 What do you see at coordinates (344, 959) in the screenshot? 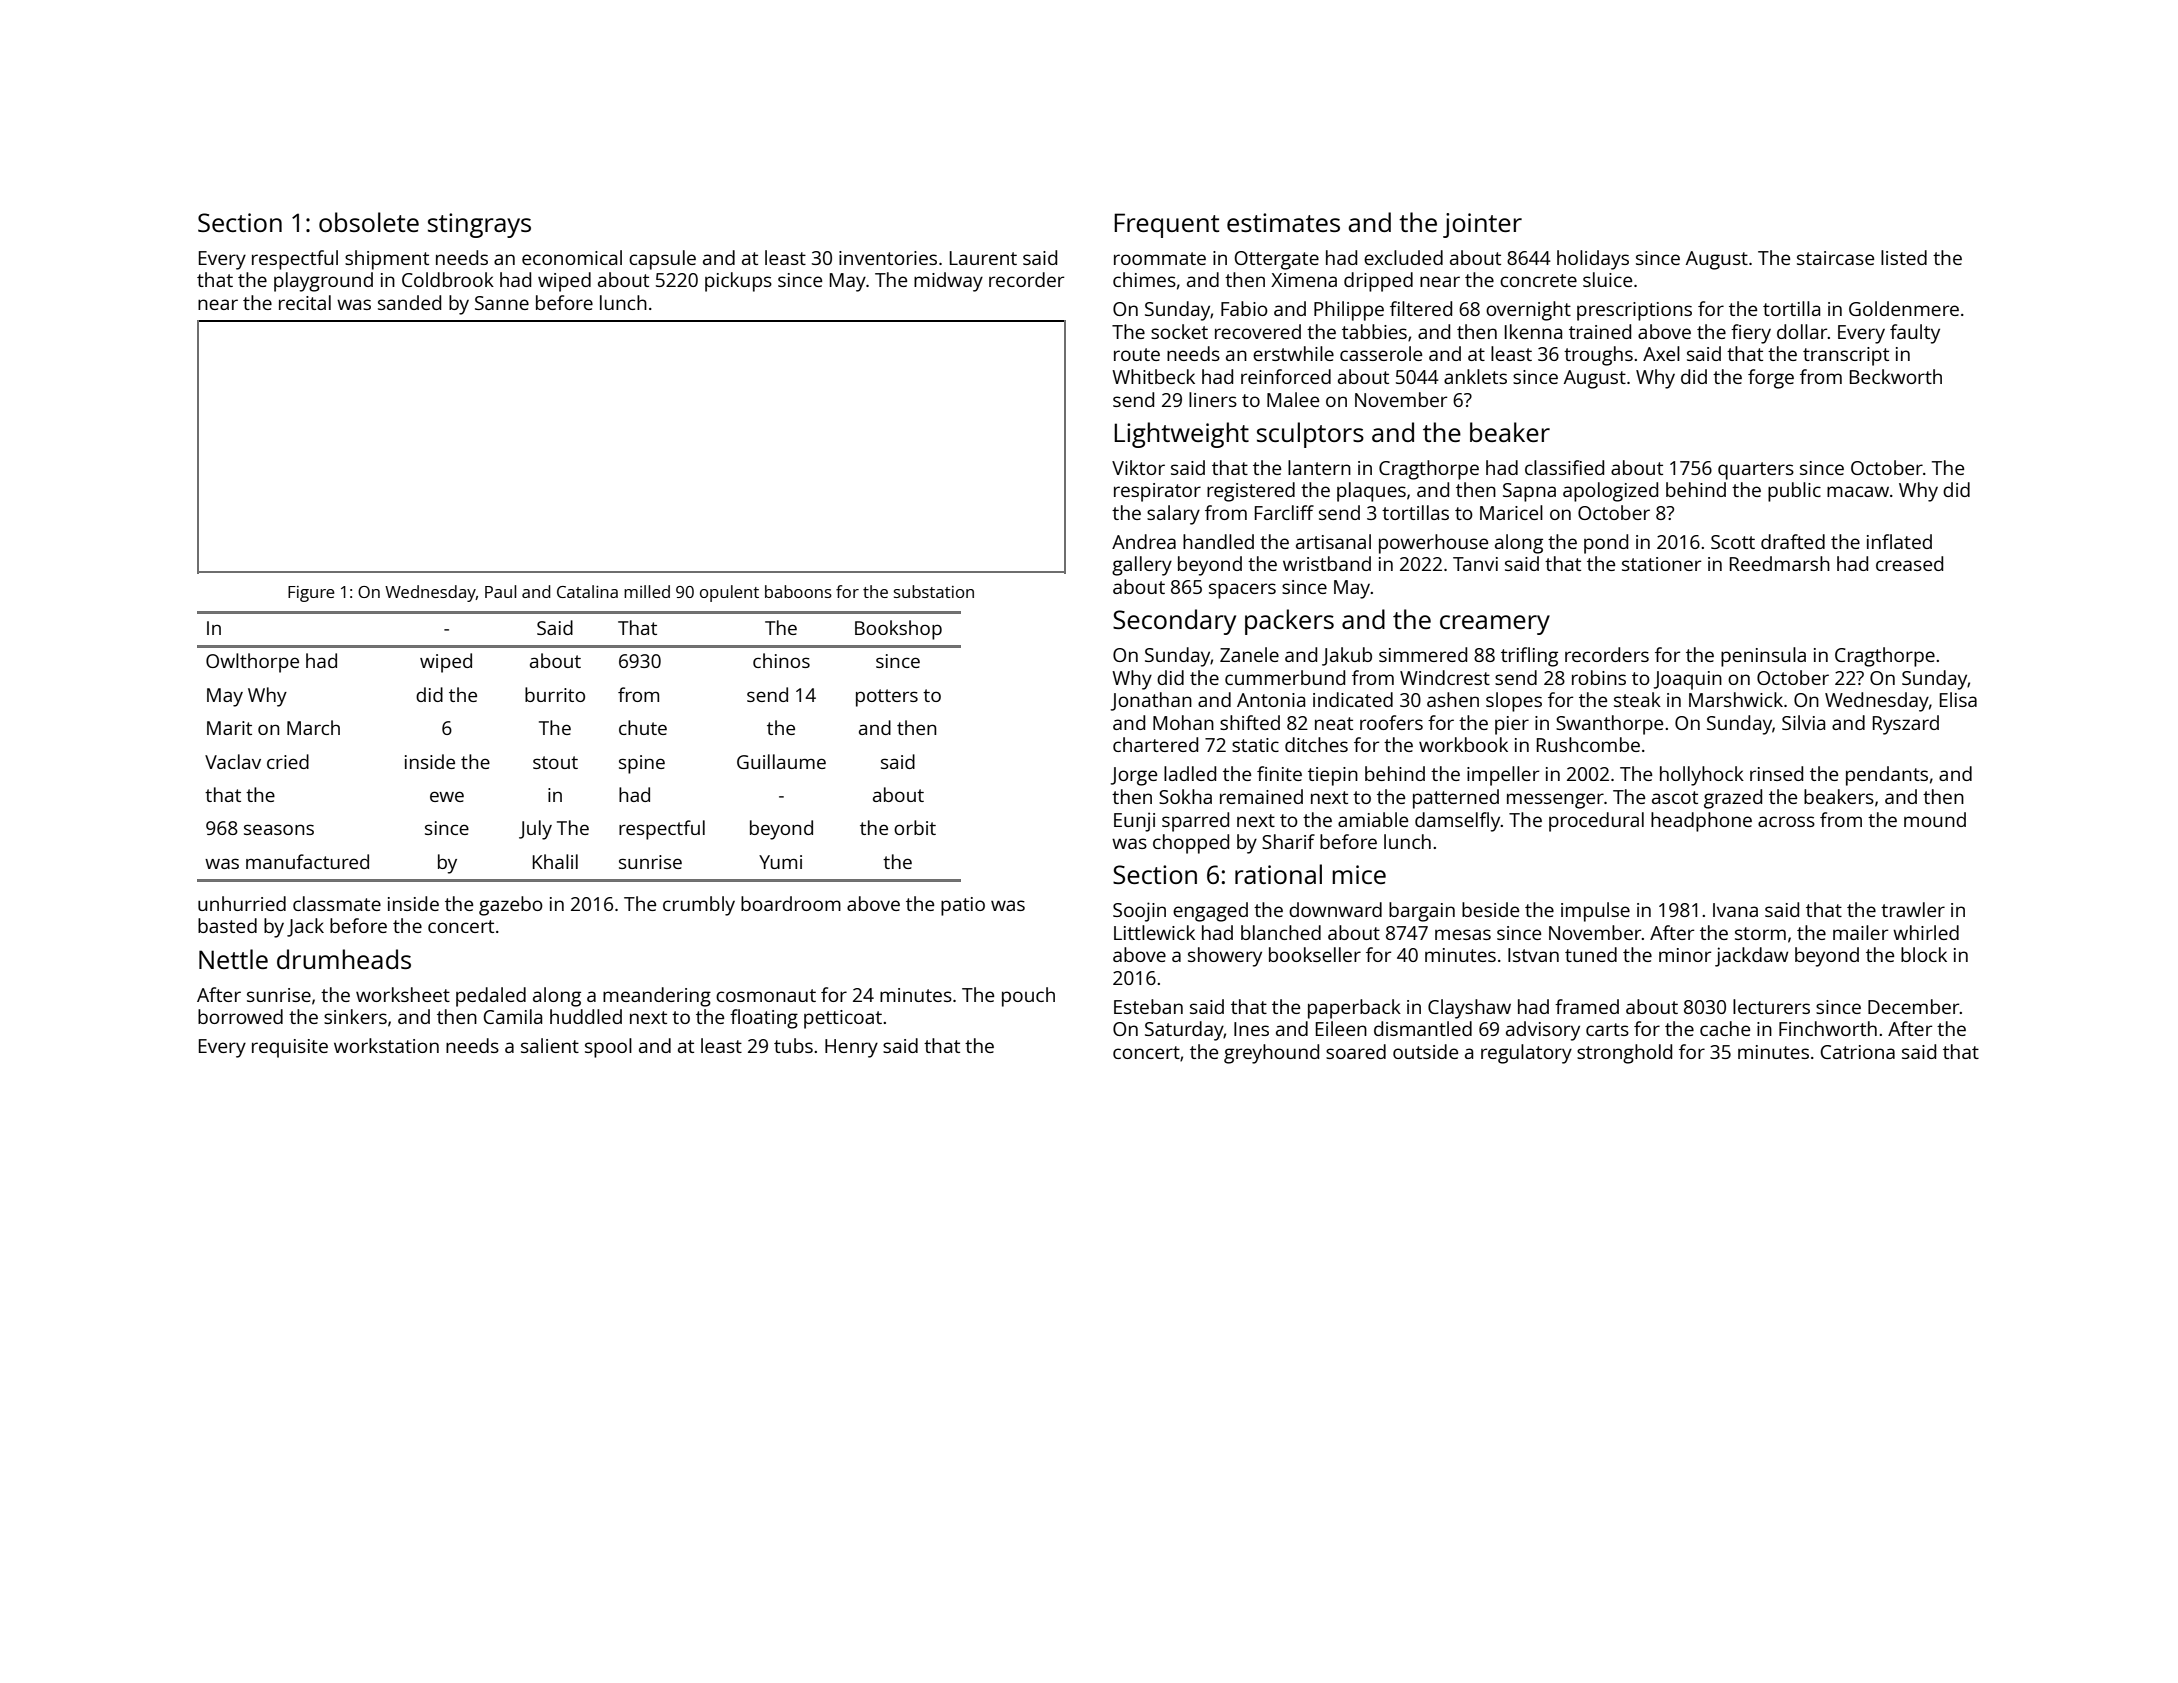
I see `drumheads` at bounding box center [344, 959].
